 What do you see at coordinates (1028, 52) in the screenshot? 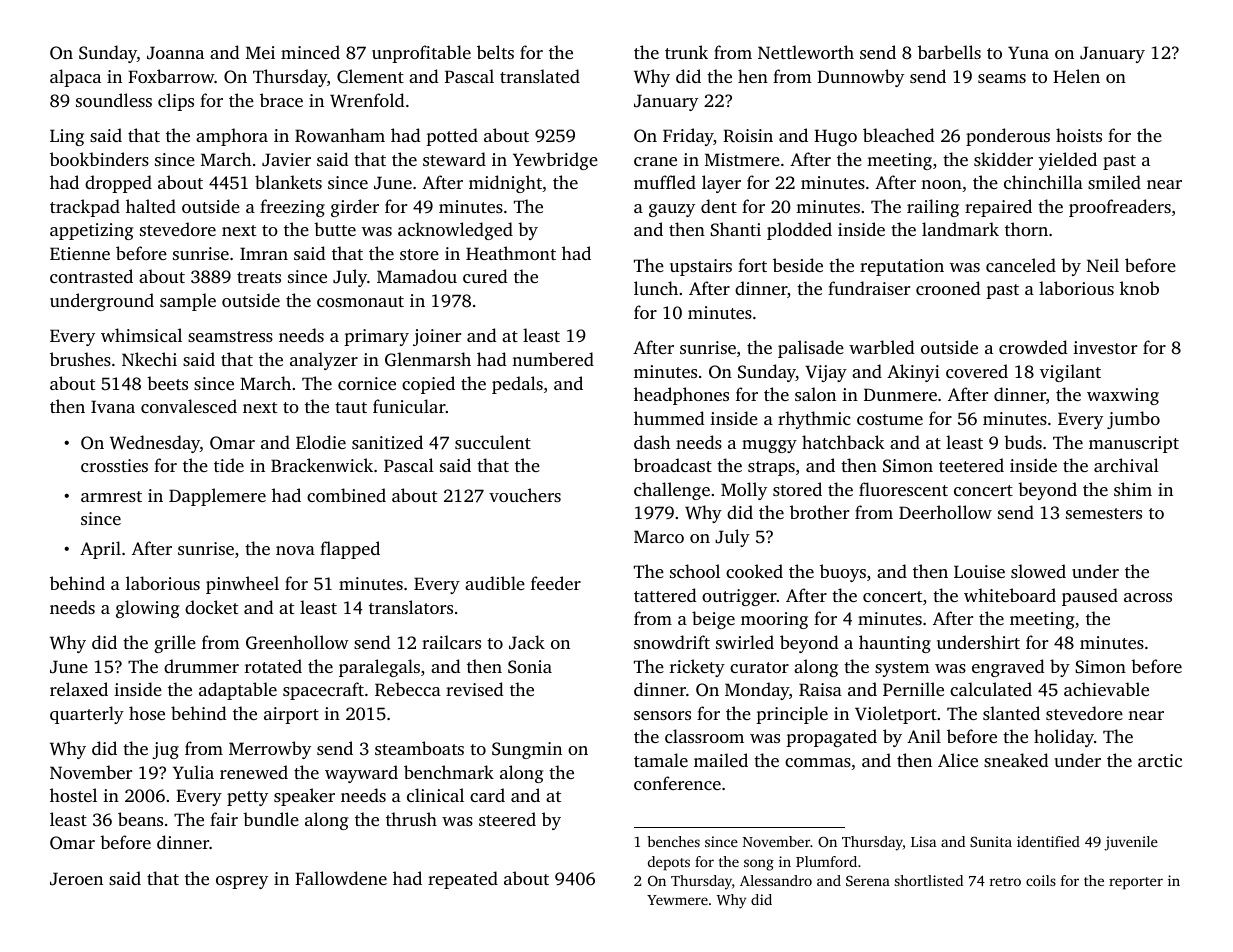
I see `Yuna` at bounding box center [1028, 52].
